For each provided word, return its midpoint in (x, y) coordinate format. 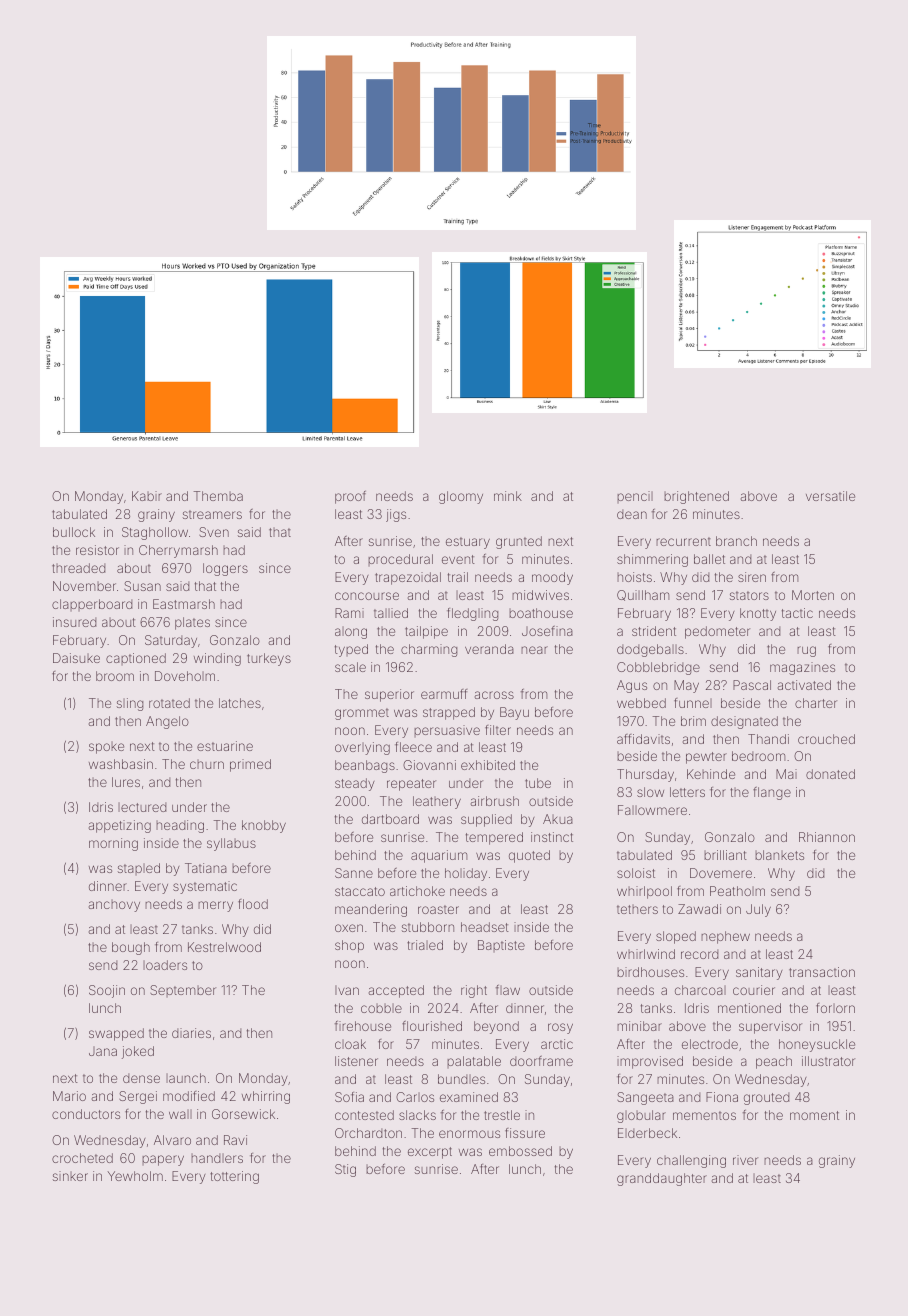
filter (498, 730)
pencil (635, 497)
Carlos (415, 1097)
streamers (212, 514)
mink (508, 496)
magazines (802, 668)
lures (126, 782)
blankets (779, 855)
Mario (69, 1096)
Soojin (107, 991)
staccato (360, 891)
